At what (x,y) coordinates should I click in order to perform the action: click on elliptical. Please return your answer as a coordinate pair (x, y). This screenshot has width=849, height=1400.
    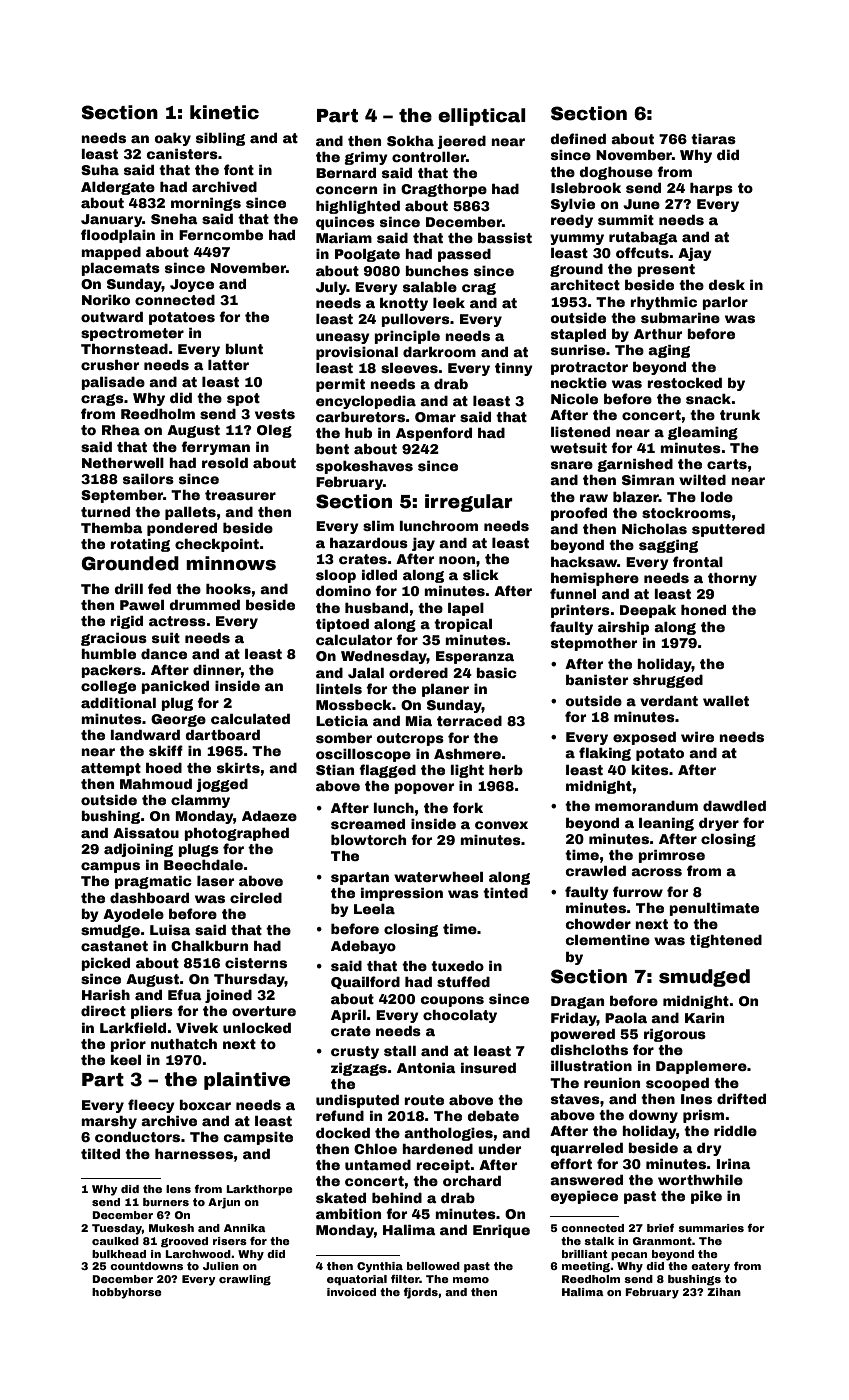
    Looking at the image, I should click on (482, 117).
